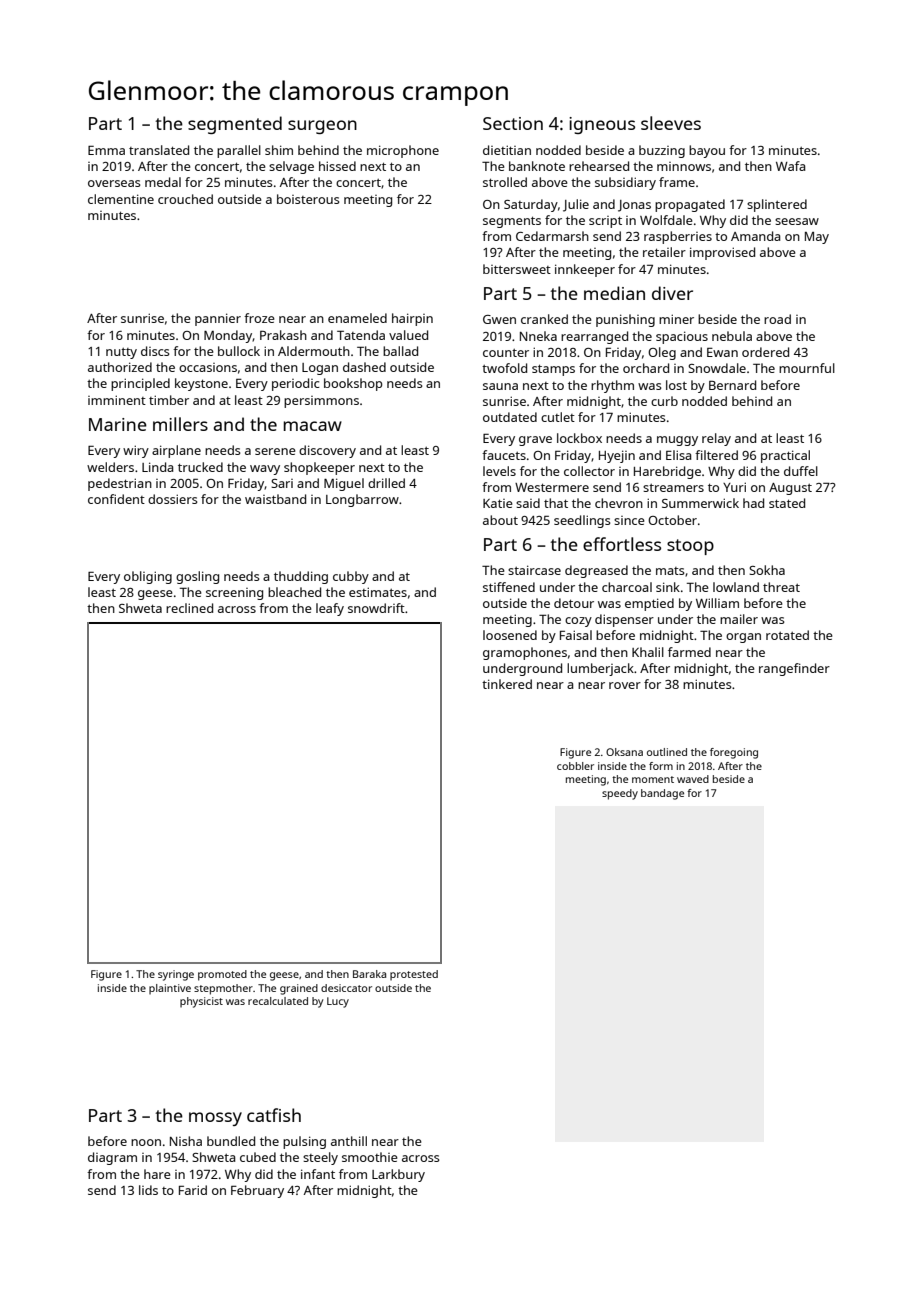 This document has height=1308, width=924. I want to click on bookshop, so click(353, 384).
